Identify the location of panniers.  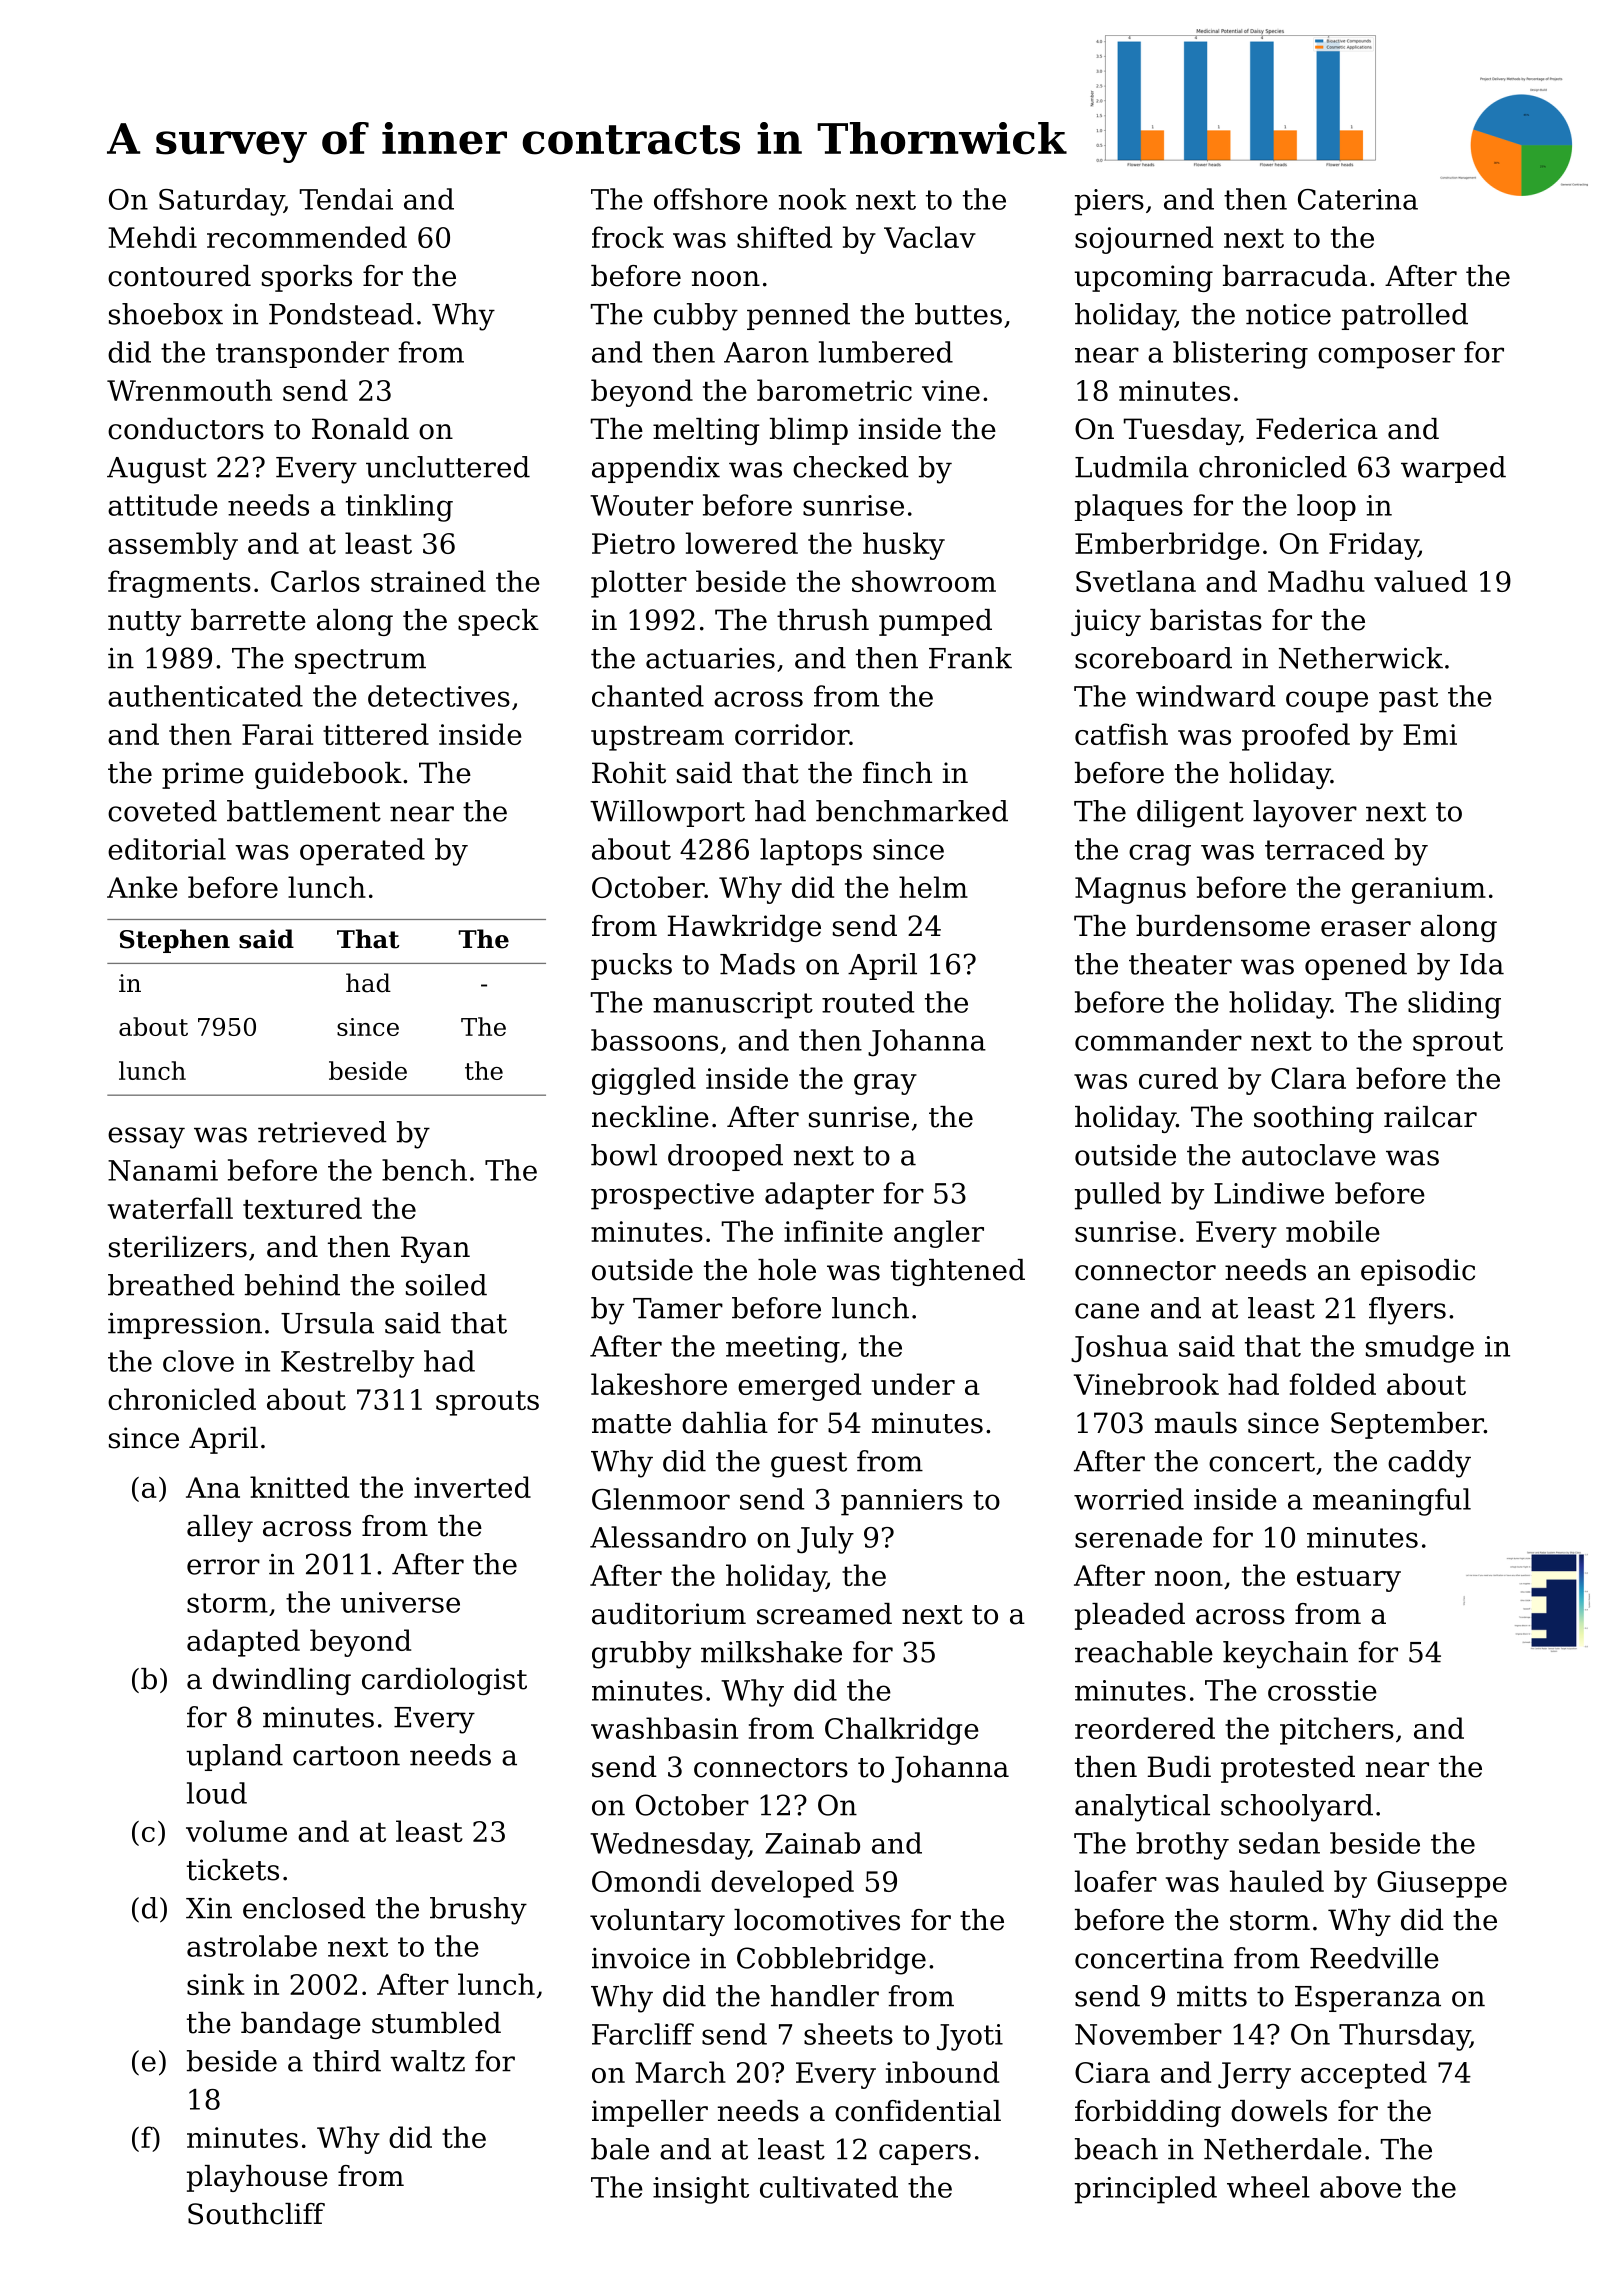
(902, 1502).
